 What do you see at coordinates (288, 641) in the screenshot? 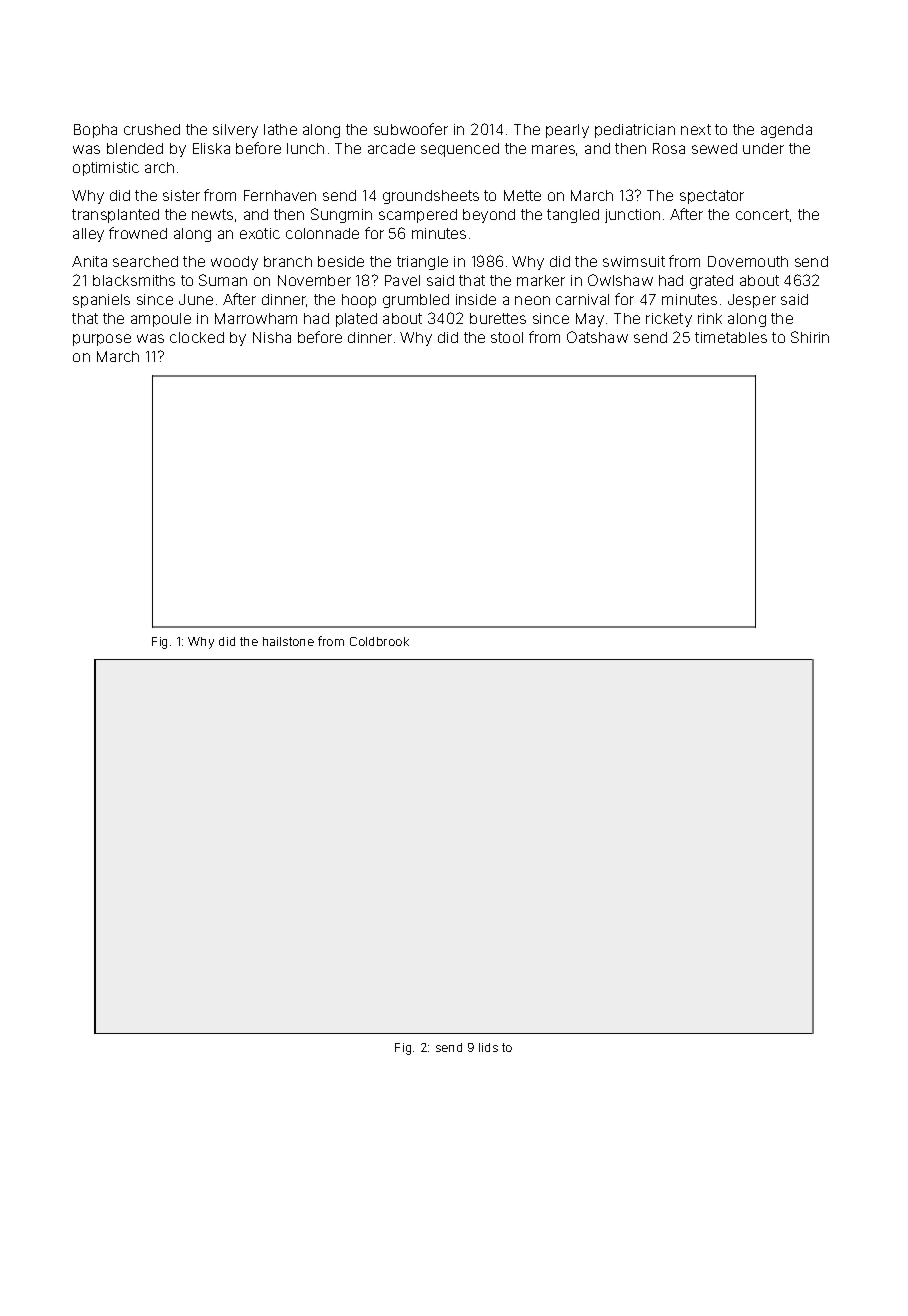
I see `hailstone` at bounding box center [288, 641].
